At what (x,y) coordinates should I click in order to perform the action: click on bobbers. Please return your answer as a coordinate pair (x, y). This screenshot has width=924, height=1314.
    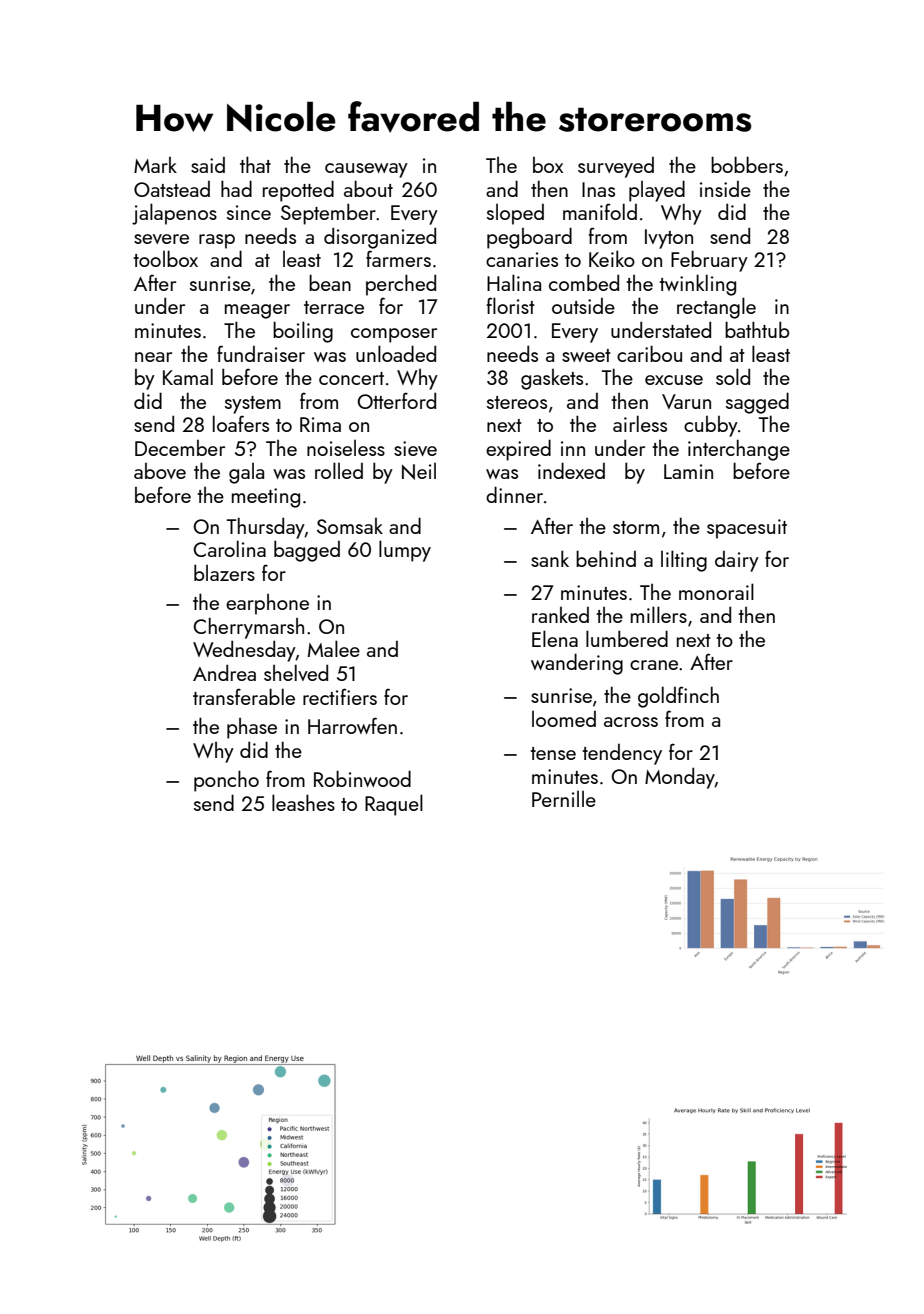
    Looking at the image, I should click on (747, 164).
